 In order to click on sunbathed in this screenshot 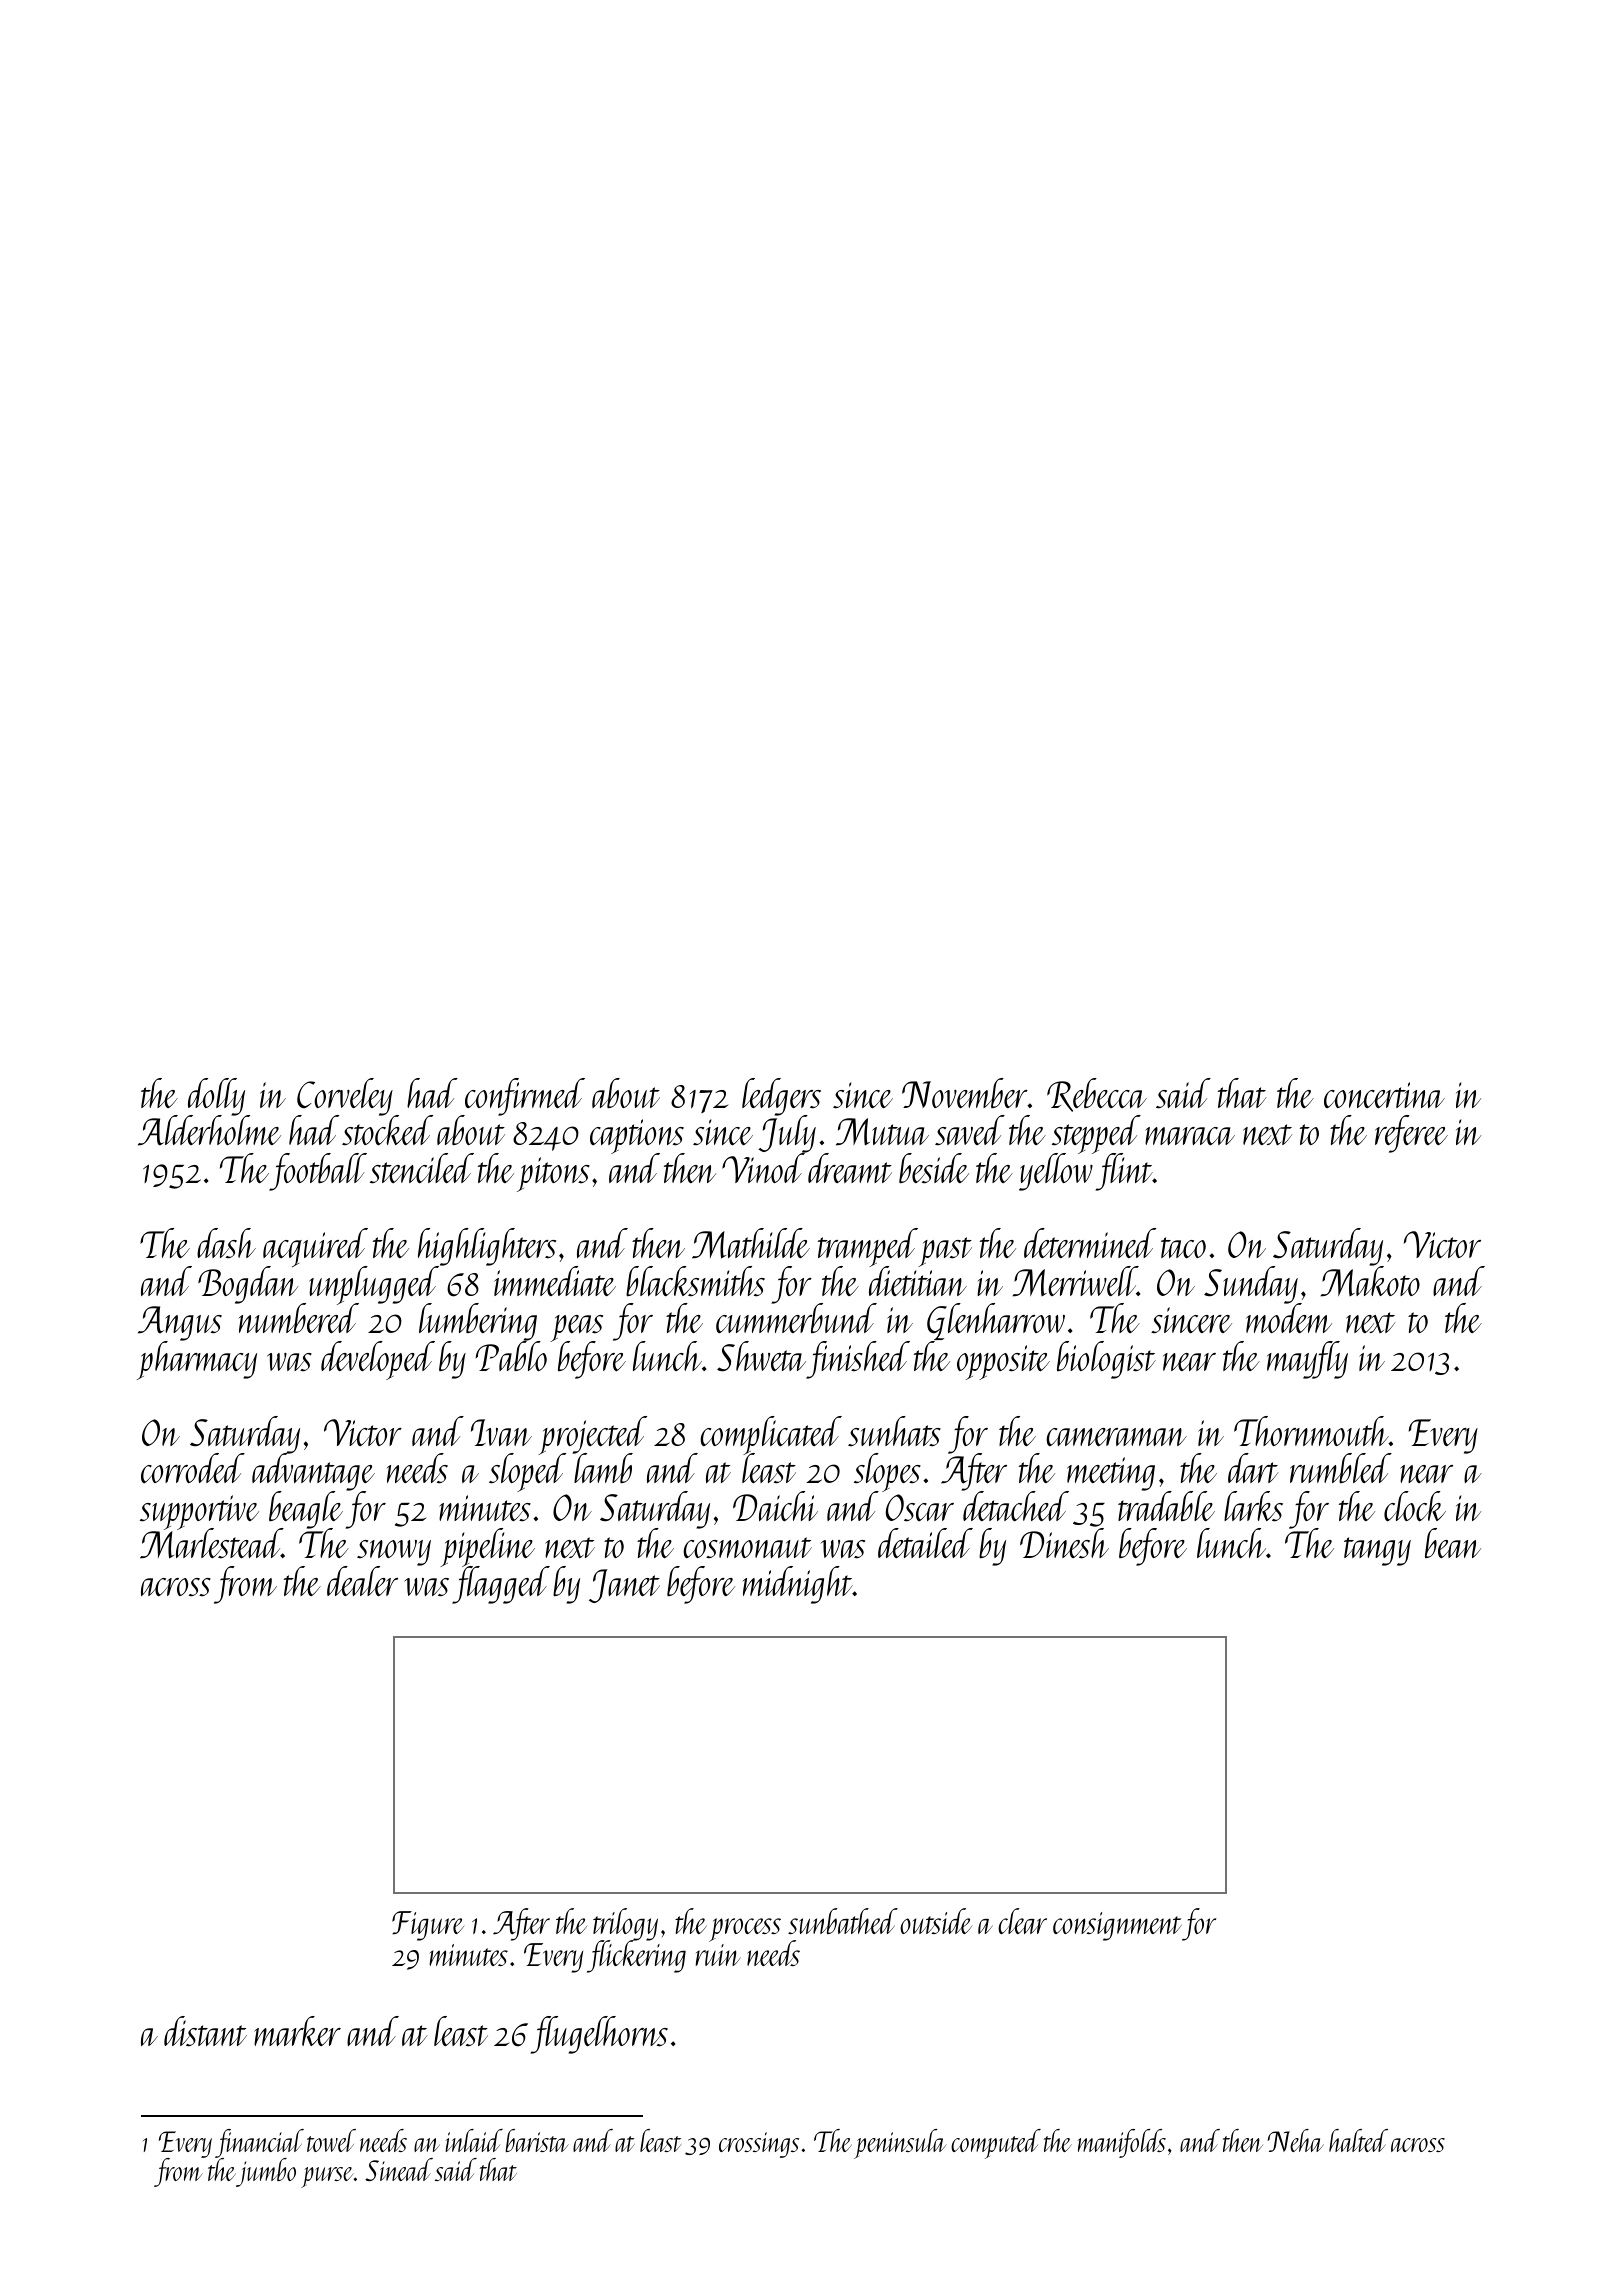, I will do `click(843, 1921)`.
